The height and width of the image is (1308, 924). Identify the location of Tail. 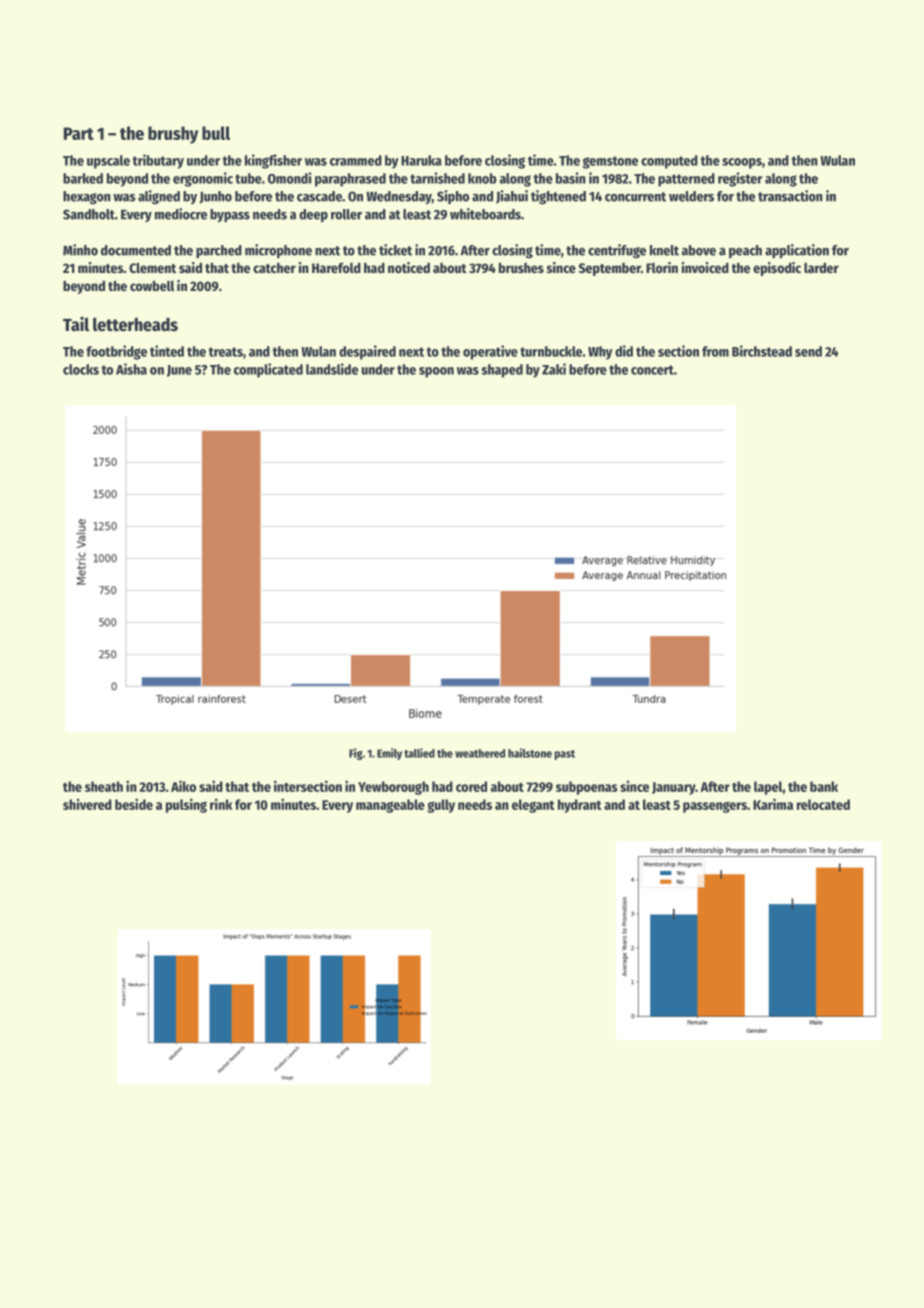
(76, 324).
